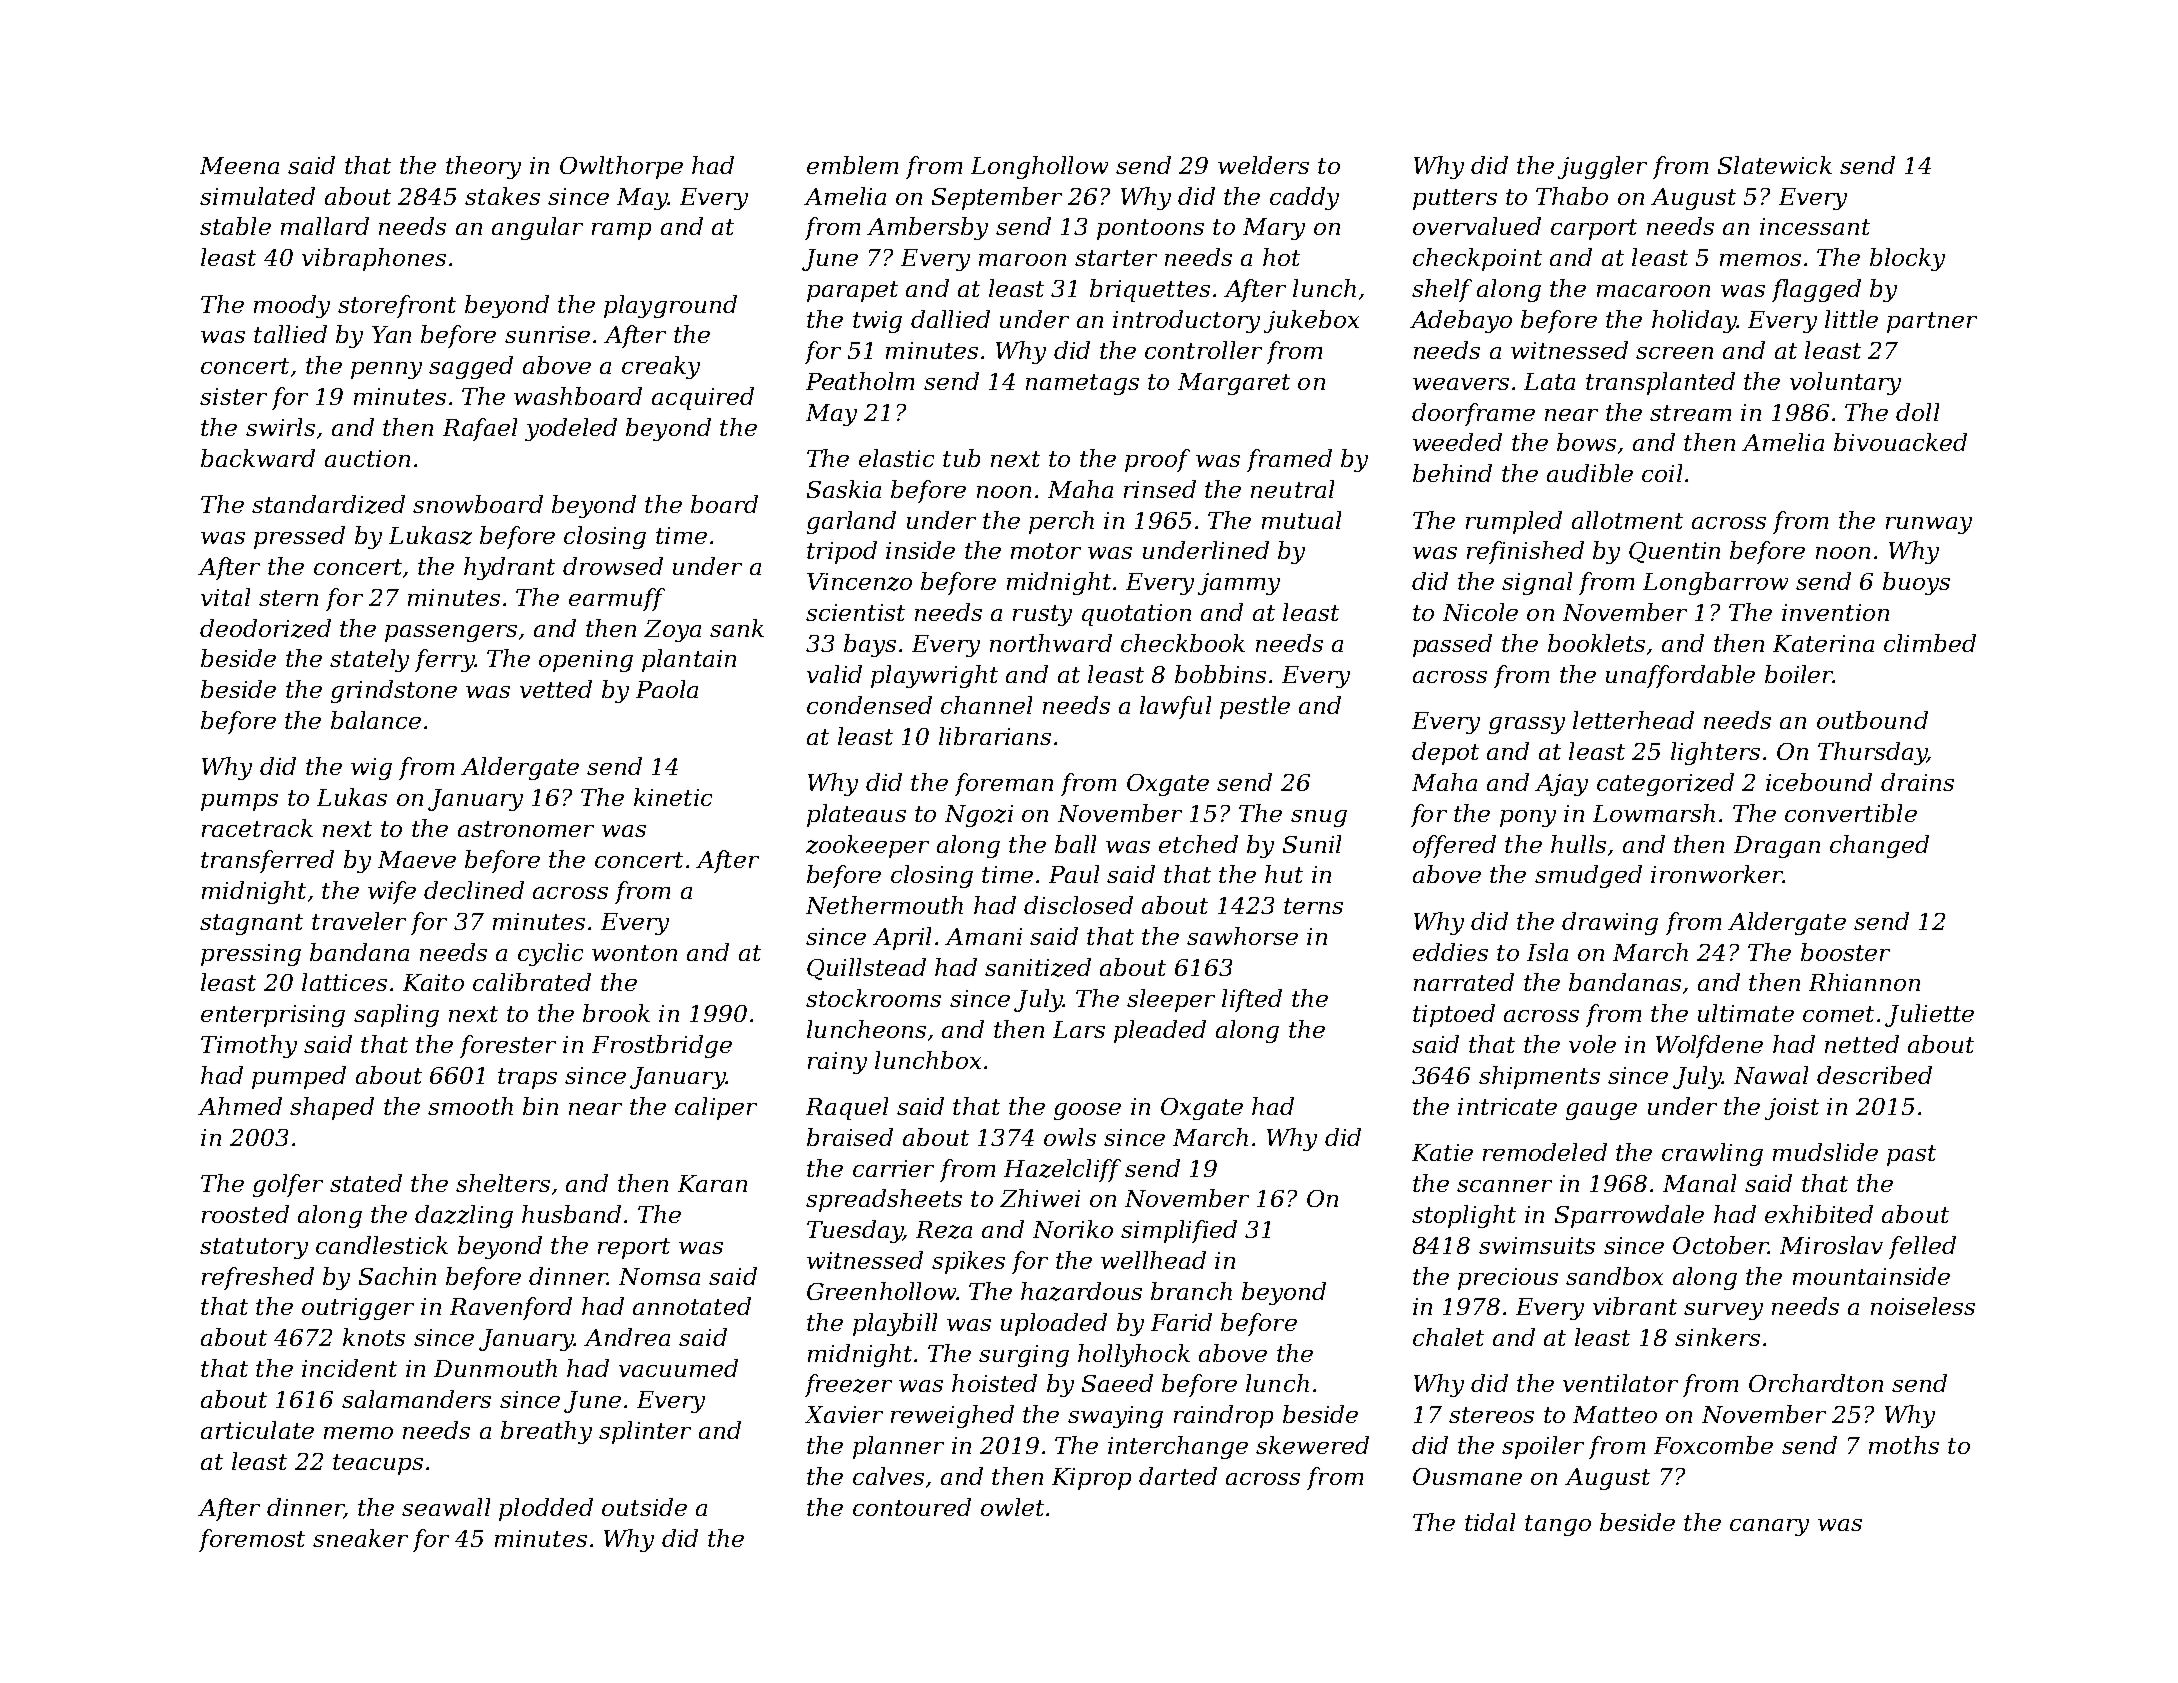 The height and width of the screenshot is (1683, 2178). What do you see at coordinates (944, 1230) in the screenshot?
I see `Reza` at bounding box center [944, 1230].
